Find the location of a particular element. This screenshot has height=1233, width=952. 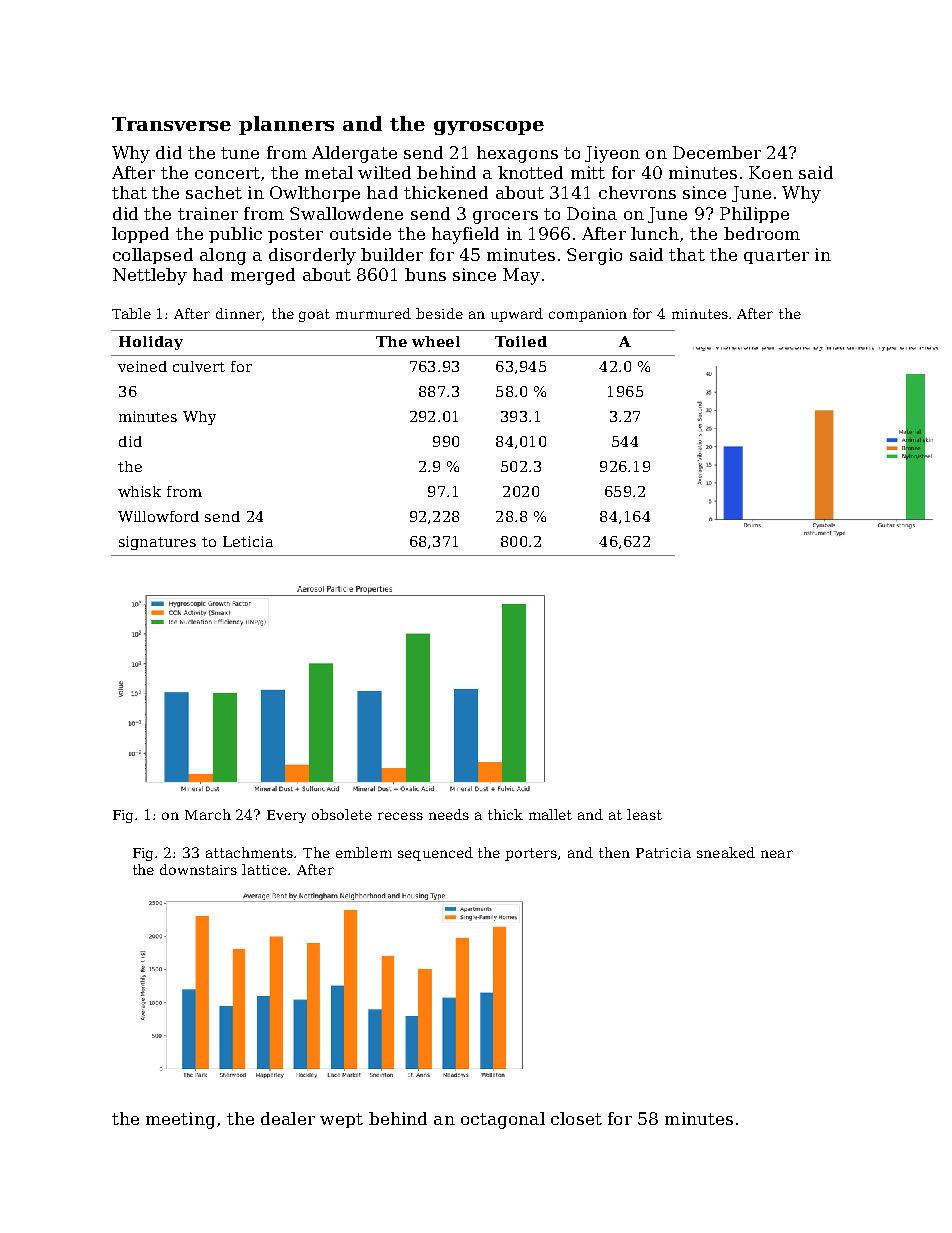

planners is located at coordinates (286, 125).
